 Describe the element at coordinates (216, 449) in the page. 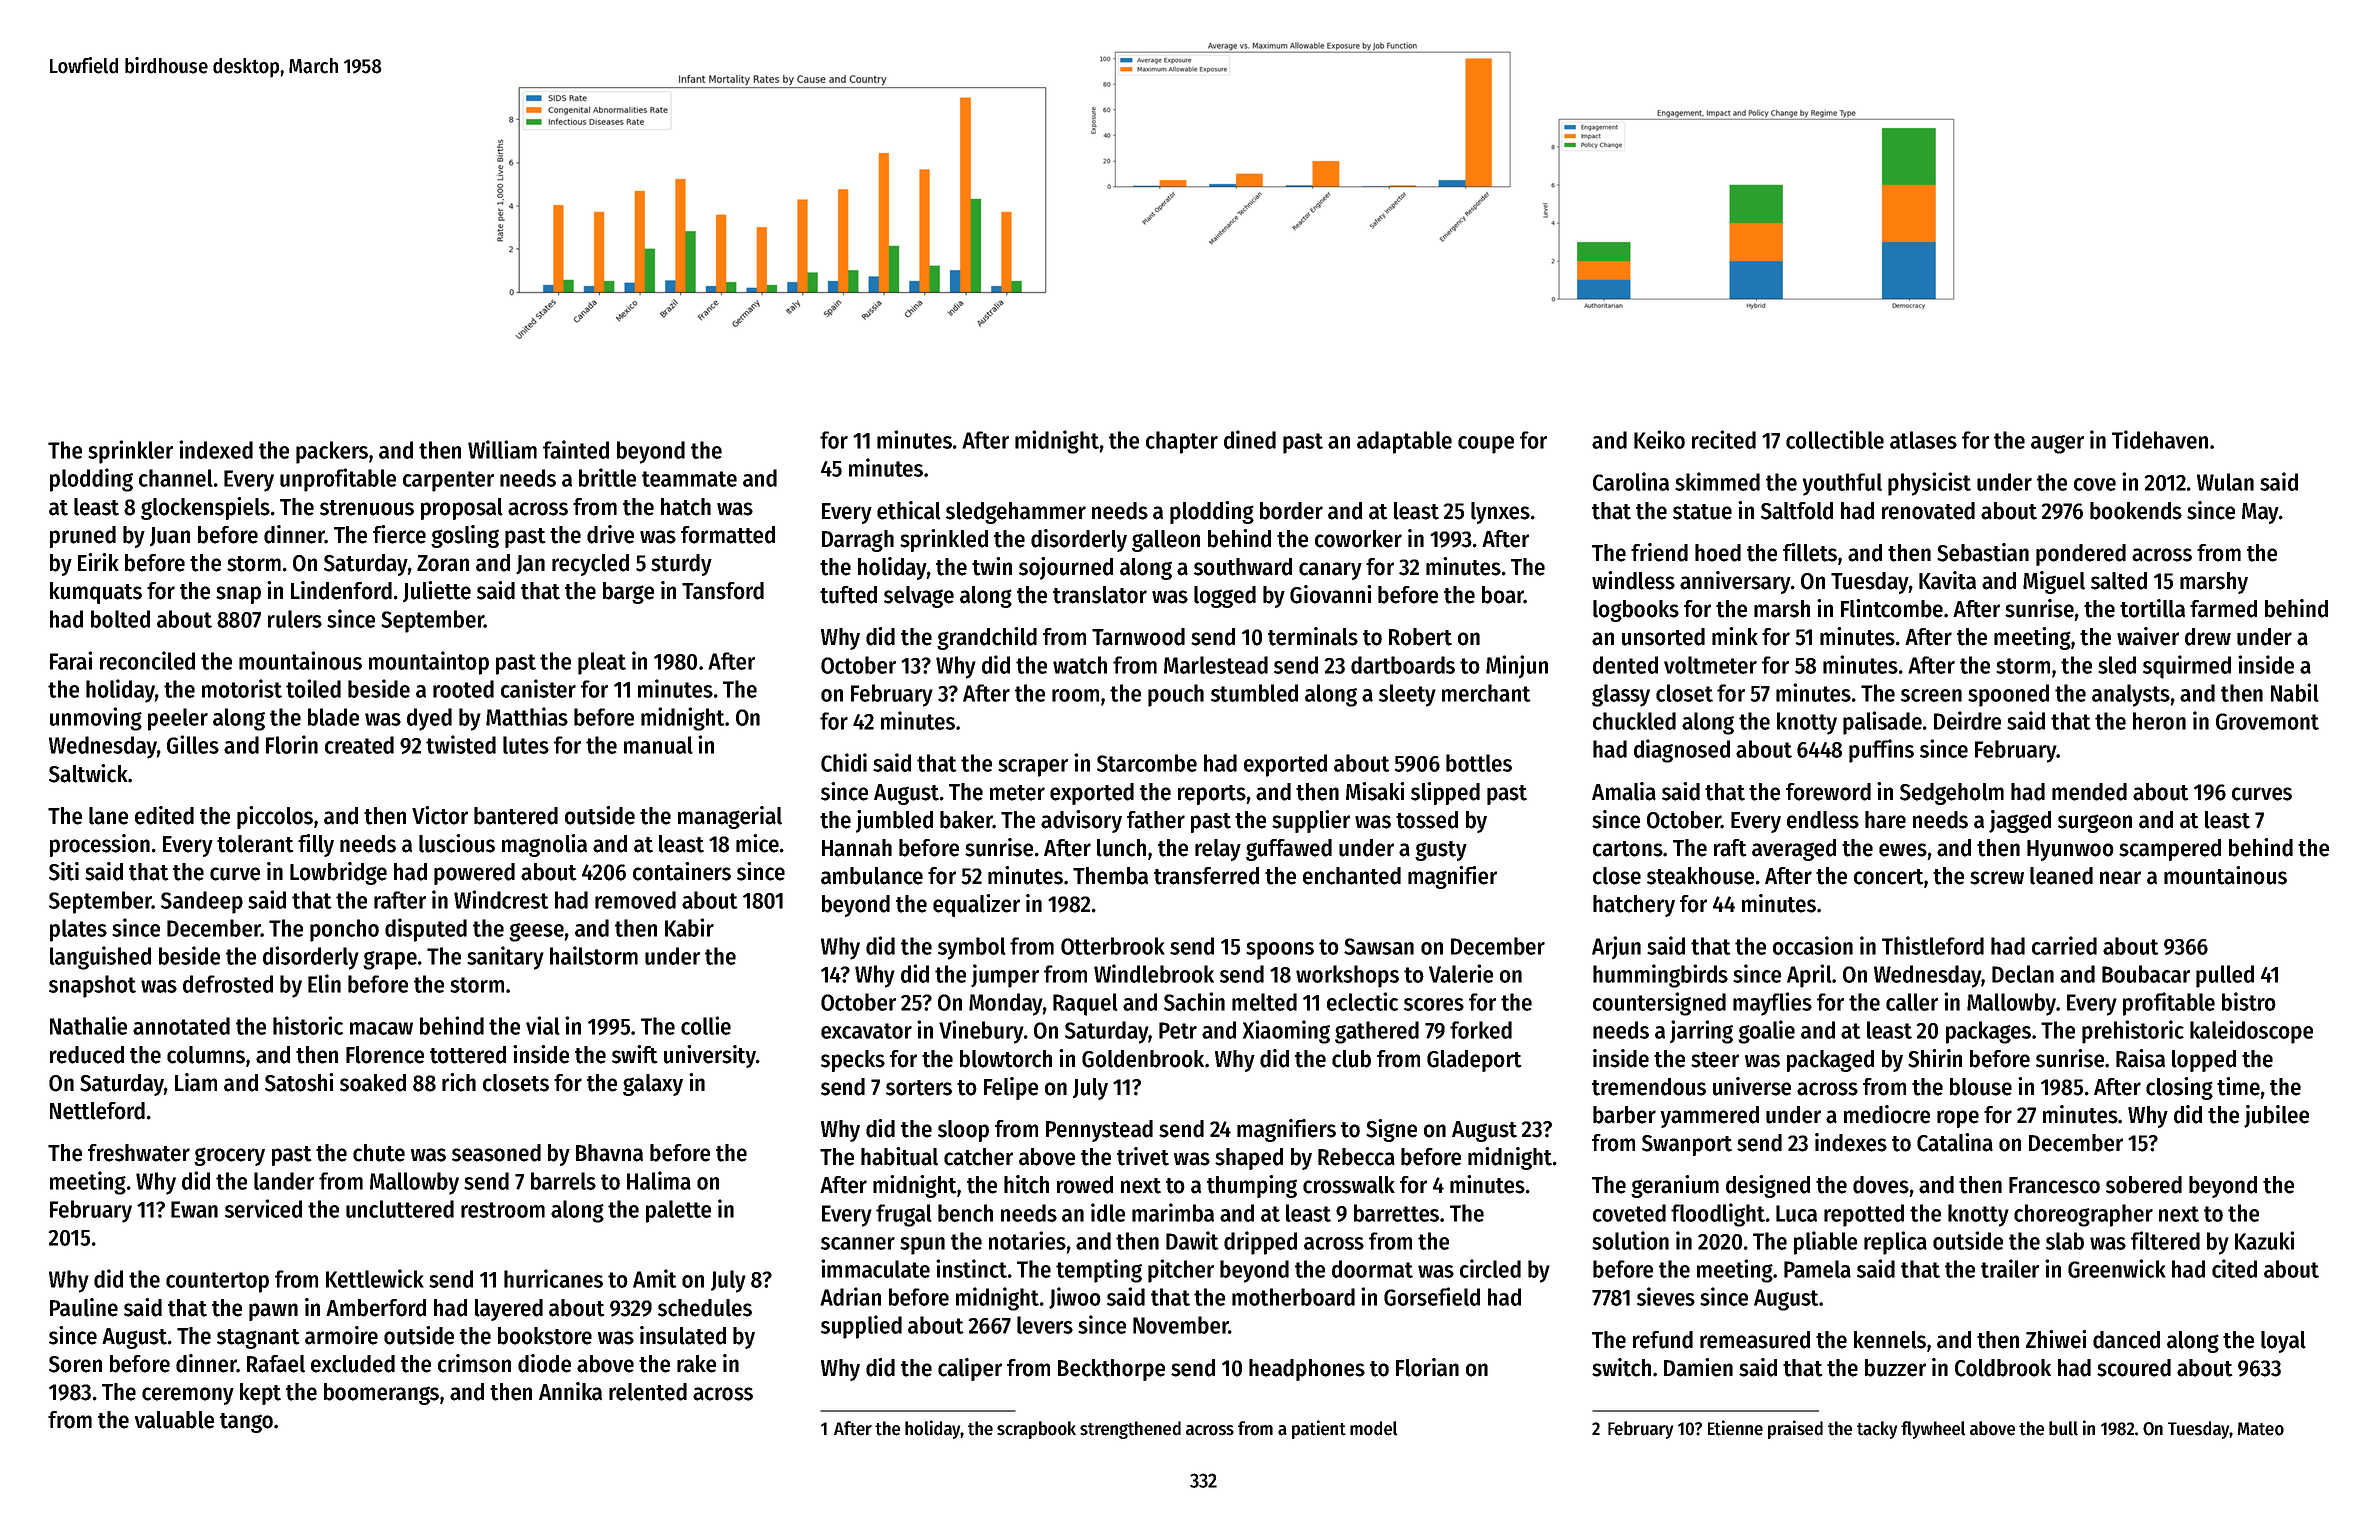

I see `indexed` at that location.
